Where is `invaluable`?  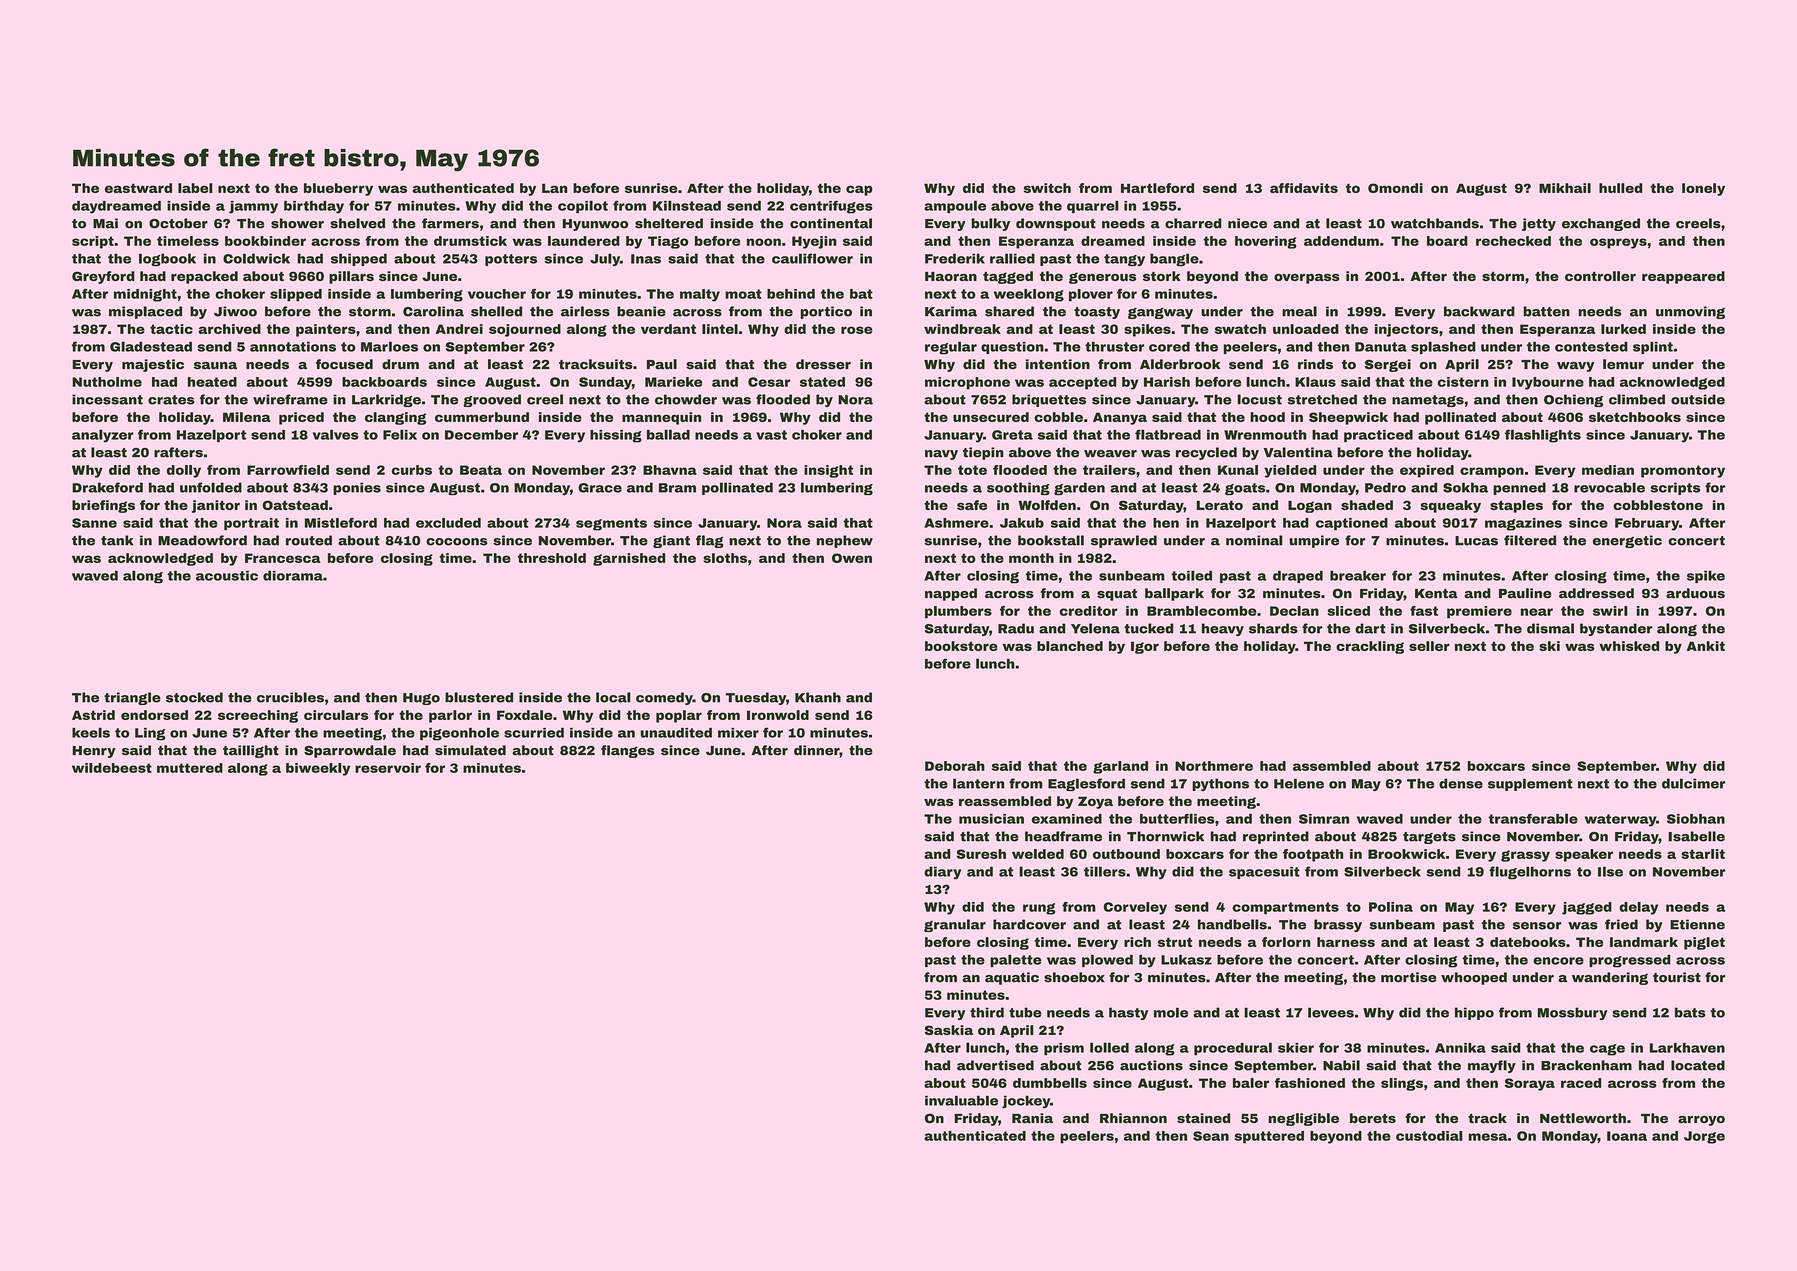 invaluable is located at coordinates (961, 1100).
